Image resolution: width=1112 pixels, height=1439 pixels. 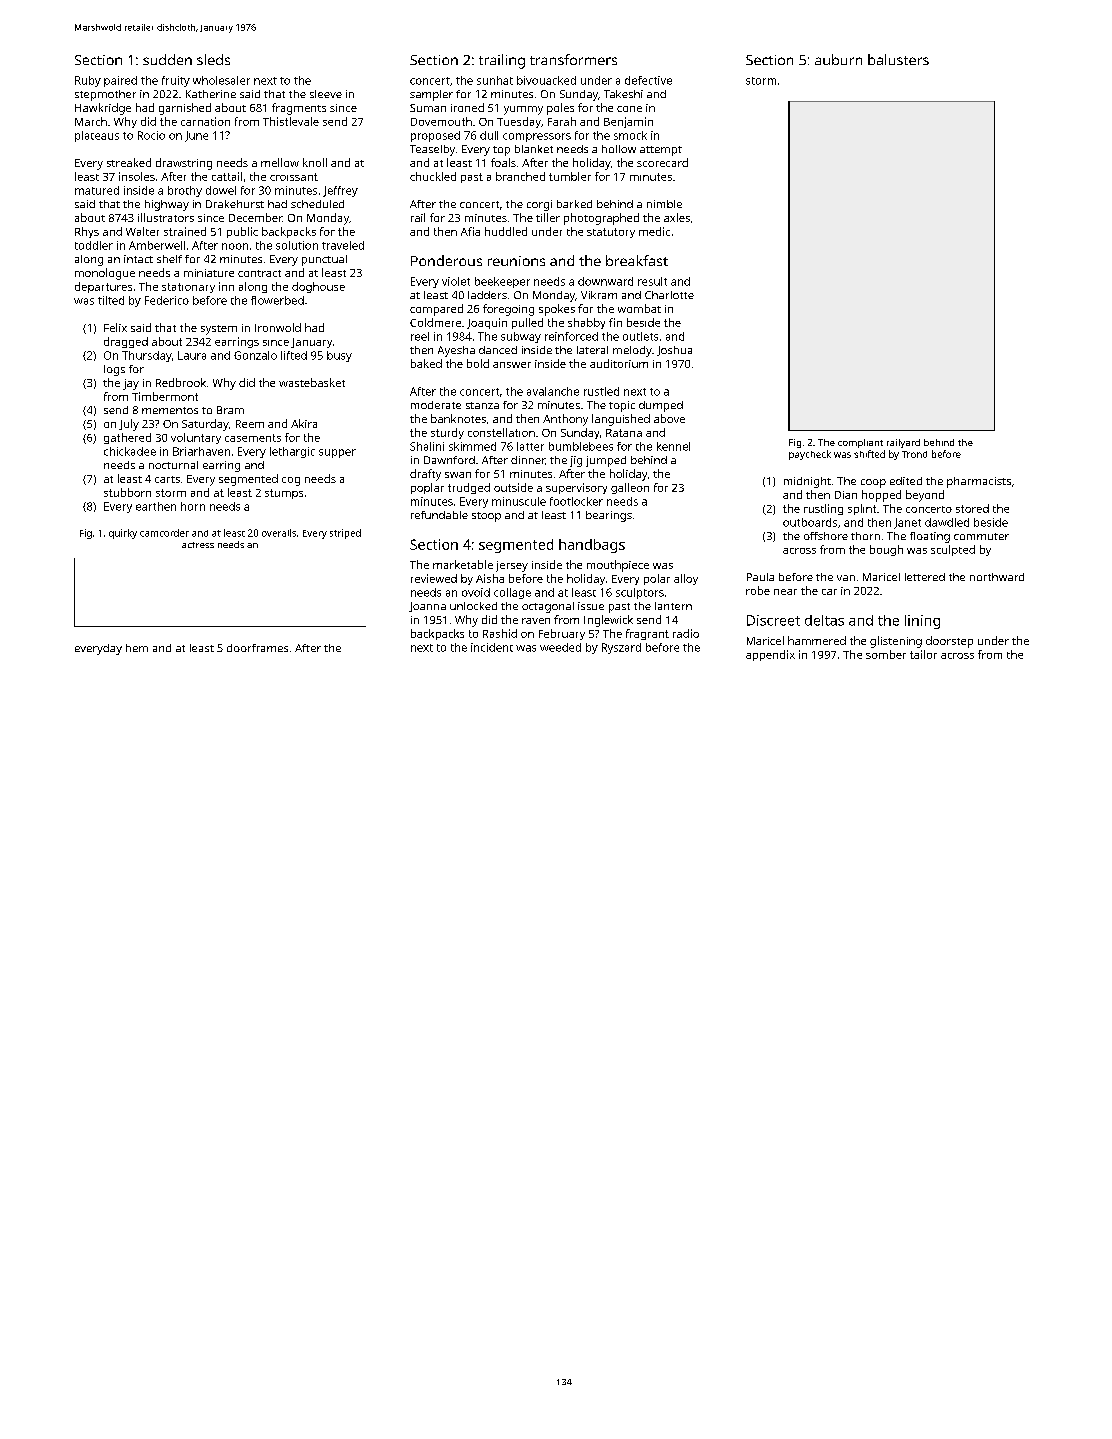 I want to click on hem, so click(x=137, y=648).
